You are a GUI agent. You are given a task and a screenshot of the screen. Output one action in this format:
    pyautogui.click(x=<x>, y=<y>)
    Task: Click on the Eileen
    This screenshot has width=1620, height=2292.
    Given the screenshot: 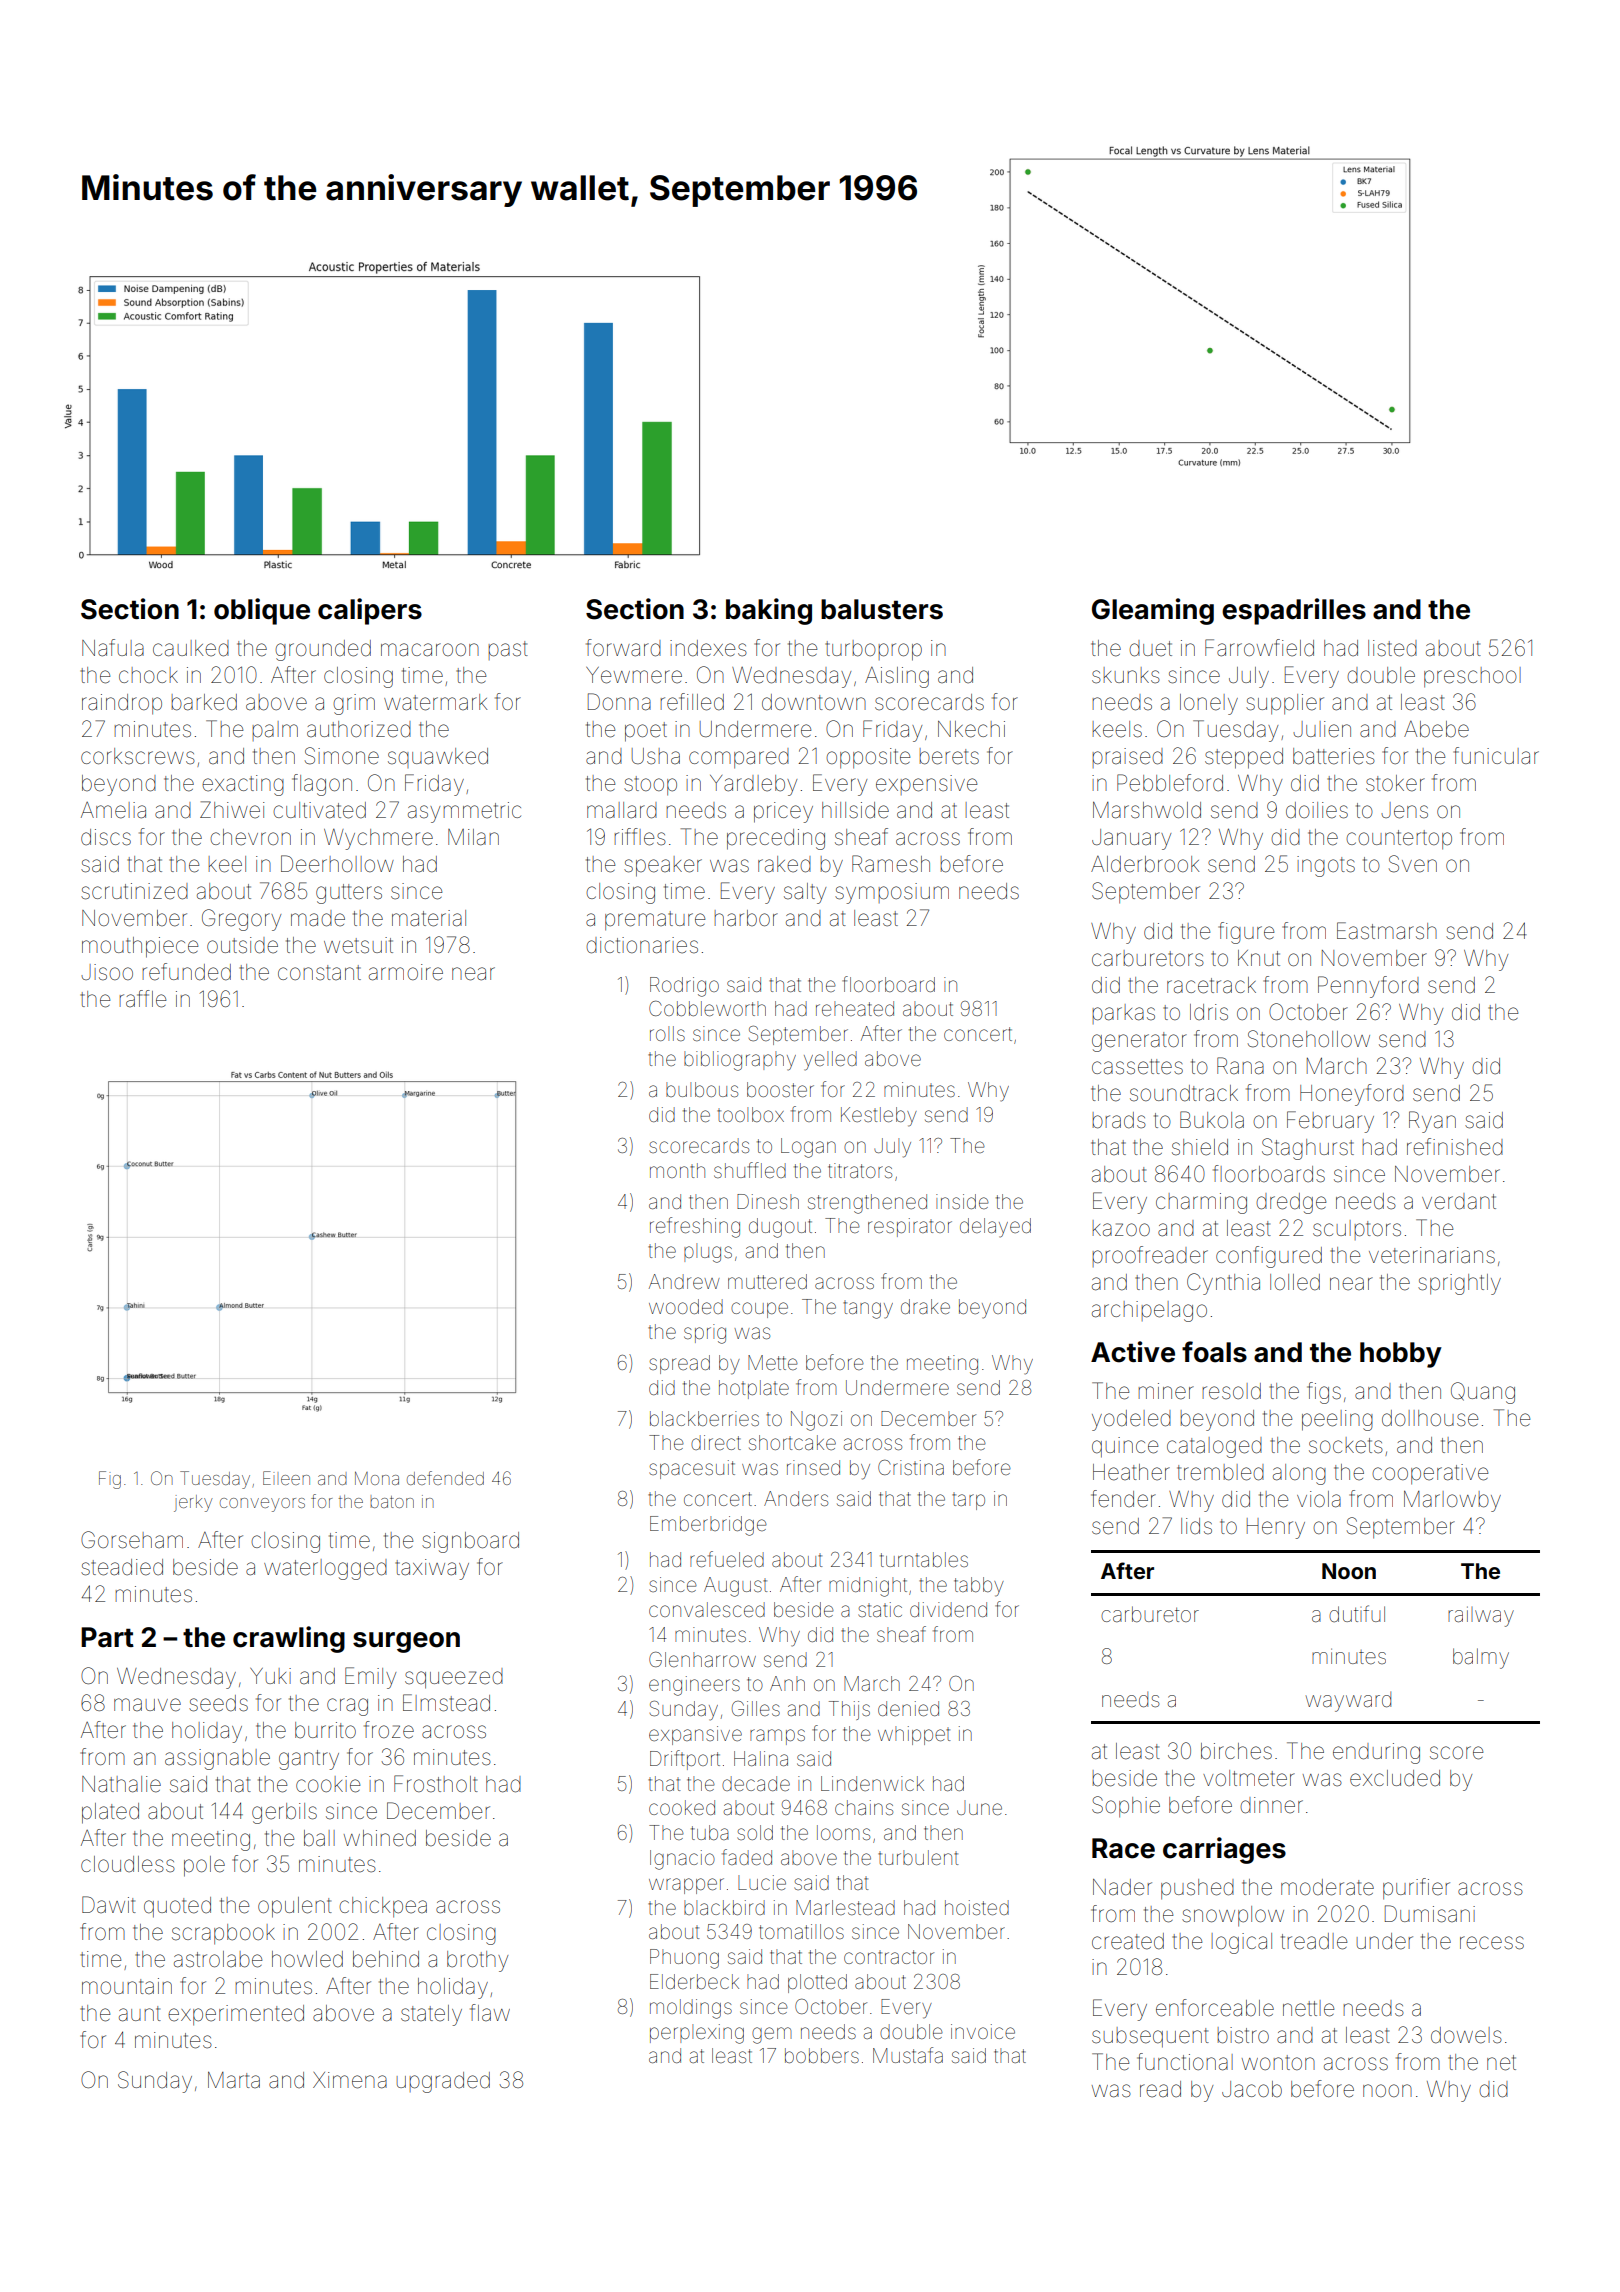 What is the action you would take?
    pyautogui.click(x=286, y=1478)
